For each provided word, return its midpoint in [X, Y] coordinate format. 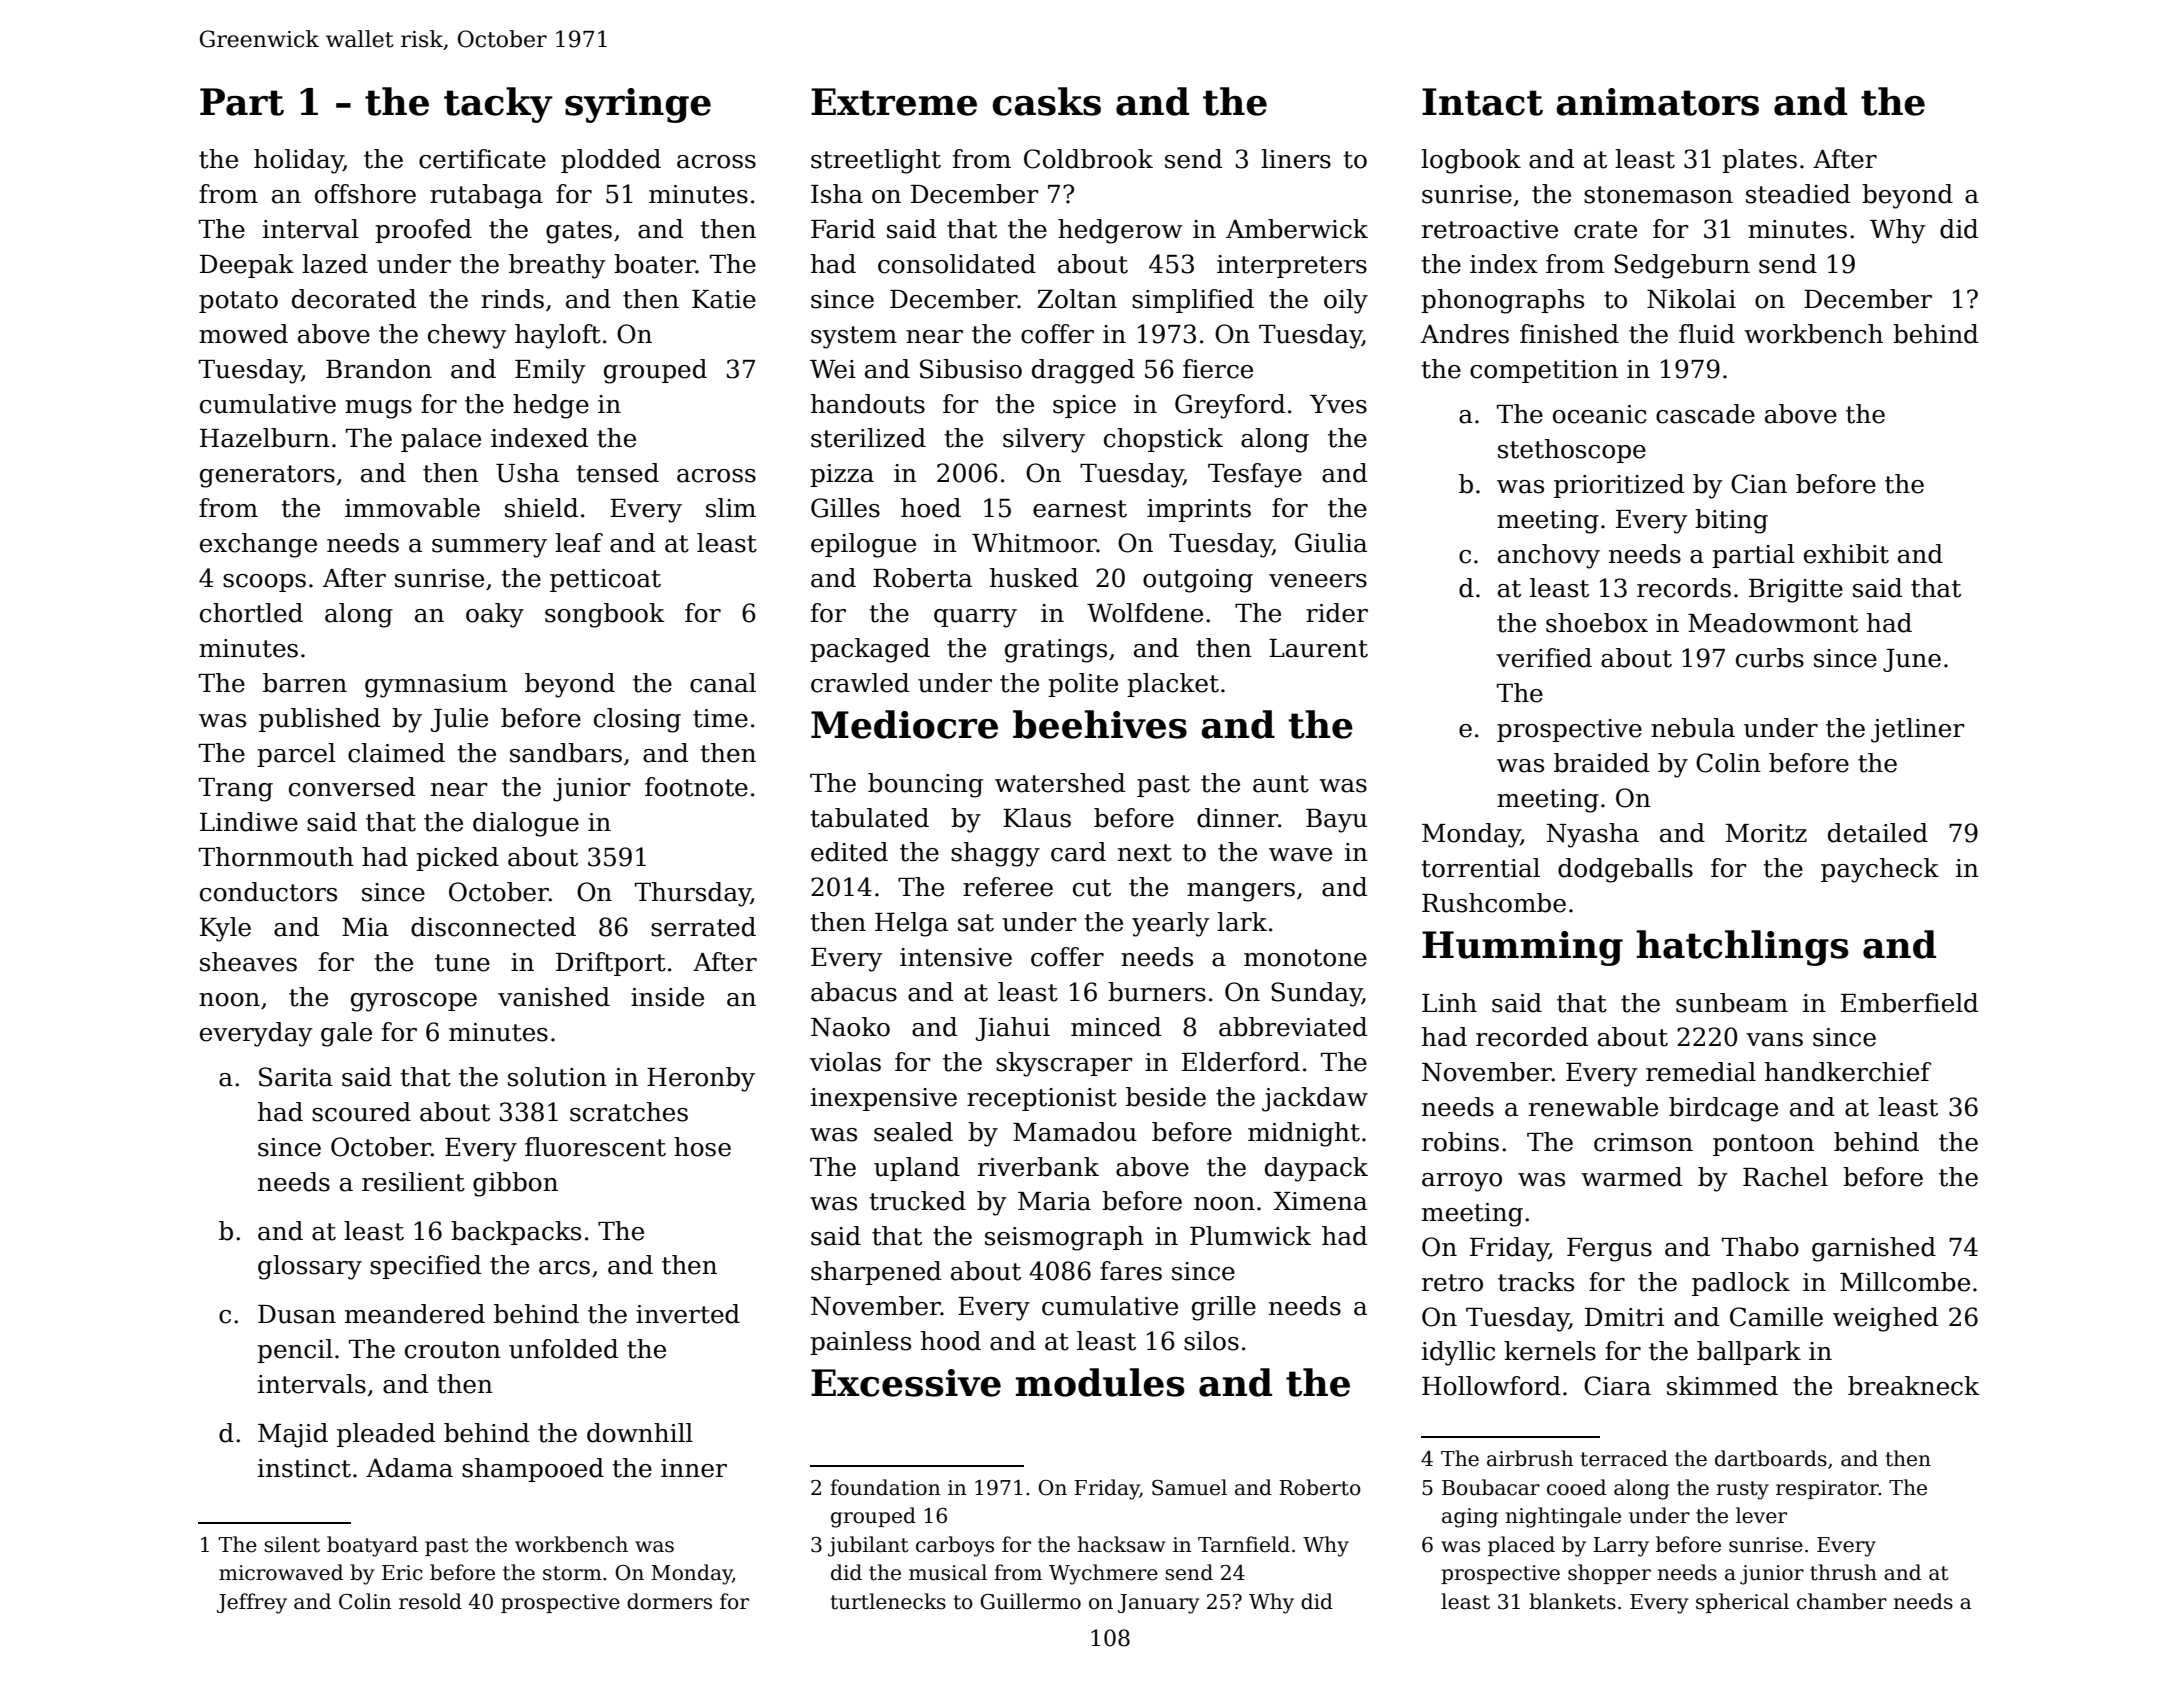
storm [572, 1573]
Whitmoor [1034, 543]
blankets [1572, 1601]
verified [1544, 658]
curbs [1770, 658]
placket [1173, 685]
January [1158, 1604]
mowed [243, 334]
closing [637, 720]
